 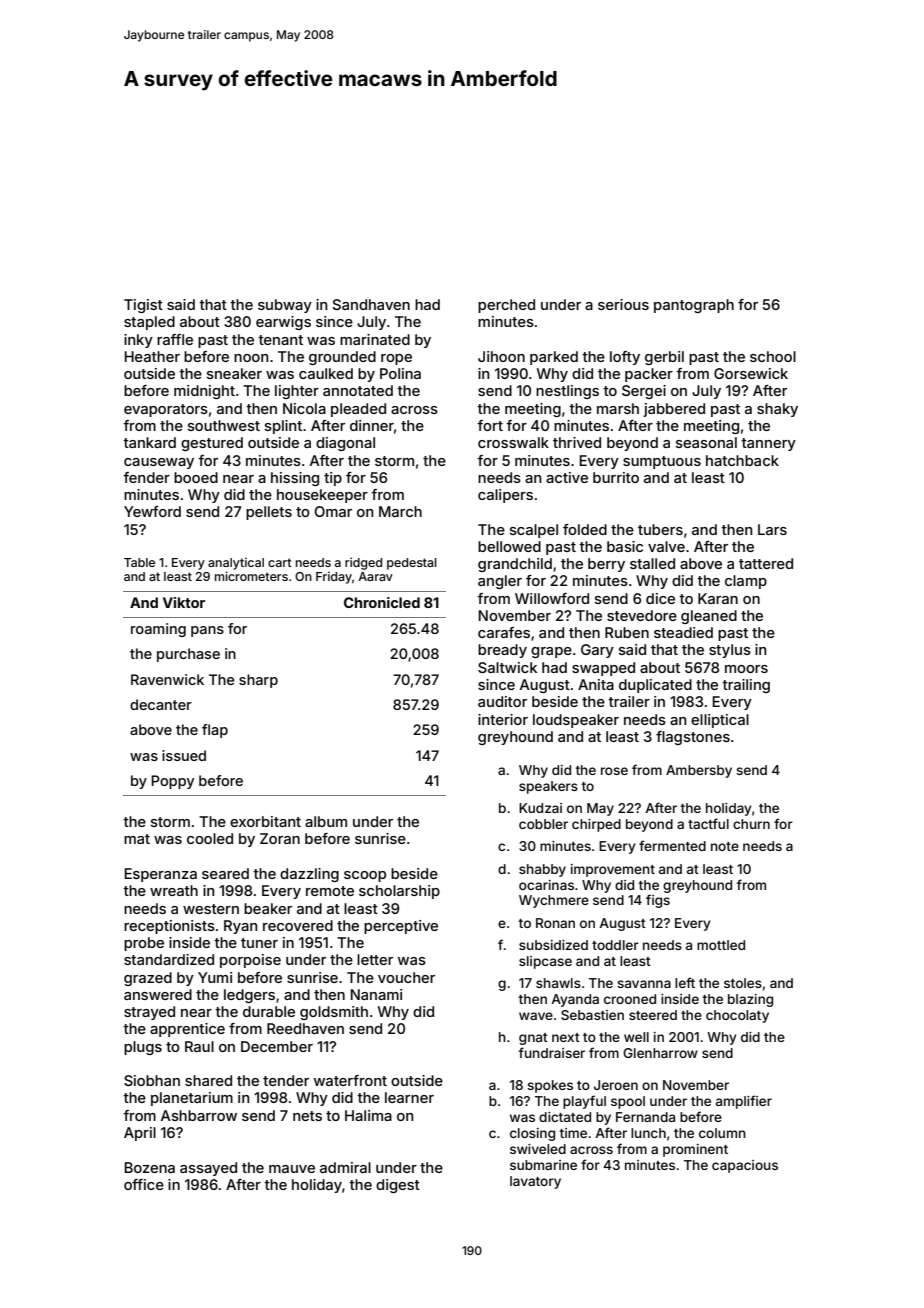 What do you see at coordinates (709, 617) in the document?
I see `gleaned` at bounding box center [709, 617].
